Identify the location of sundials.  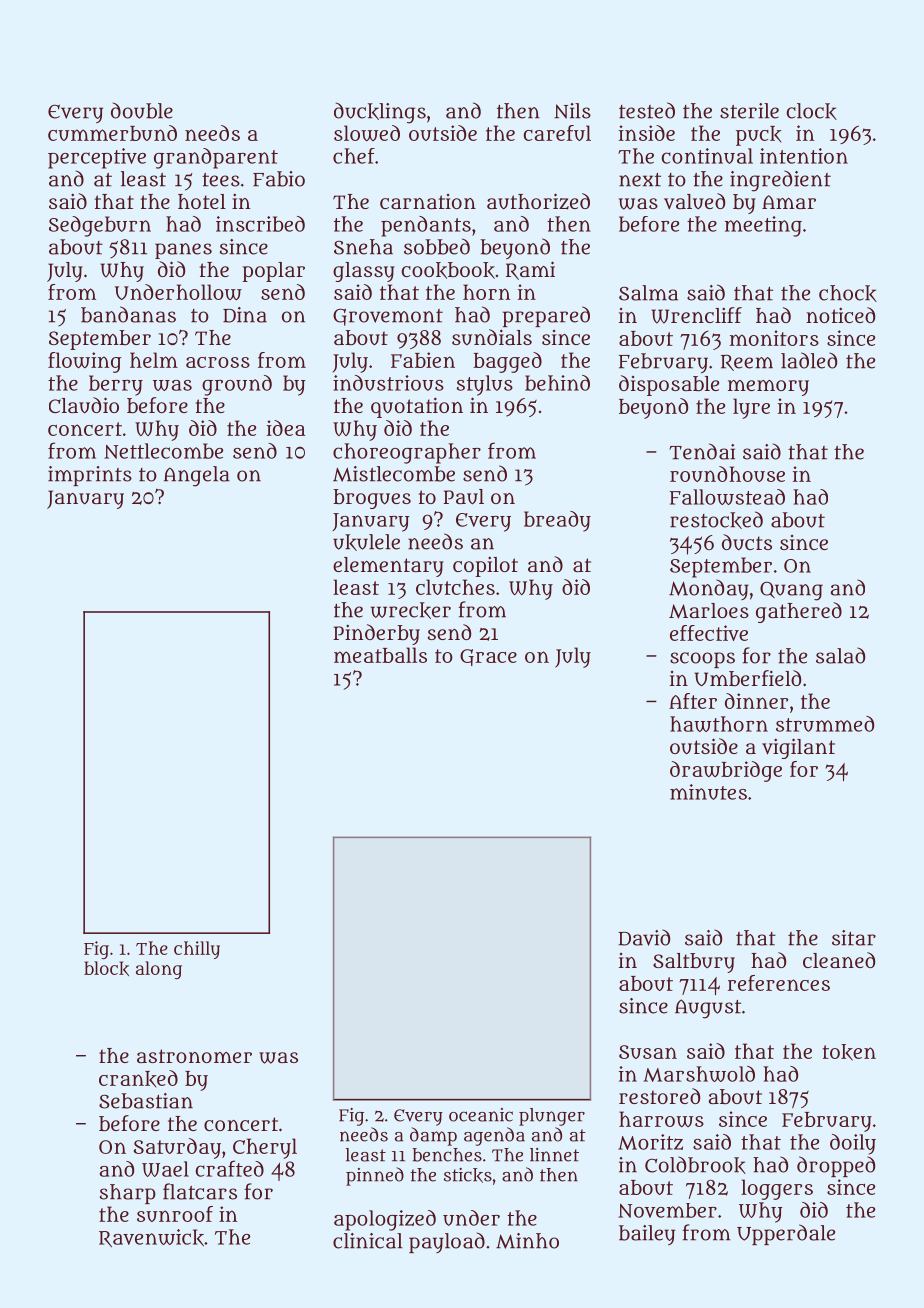
(492, 337).
